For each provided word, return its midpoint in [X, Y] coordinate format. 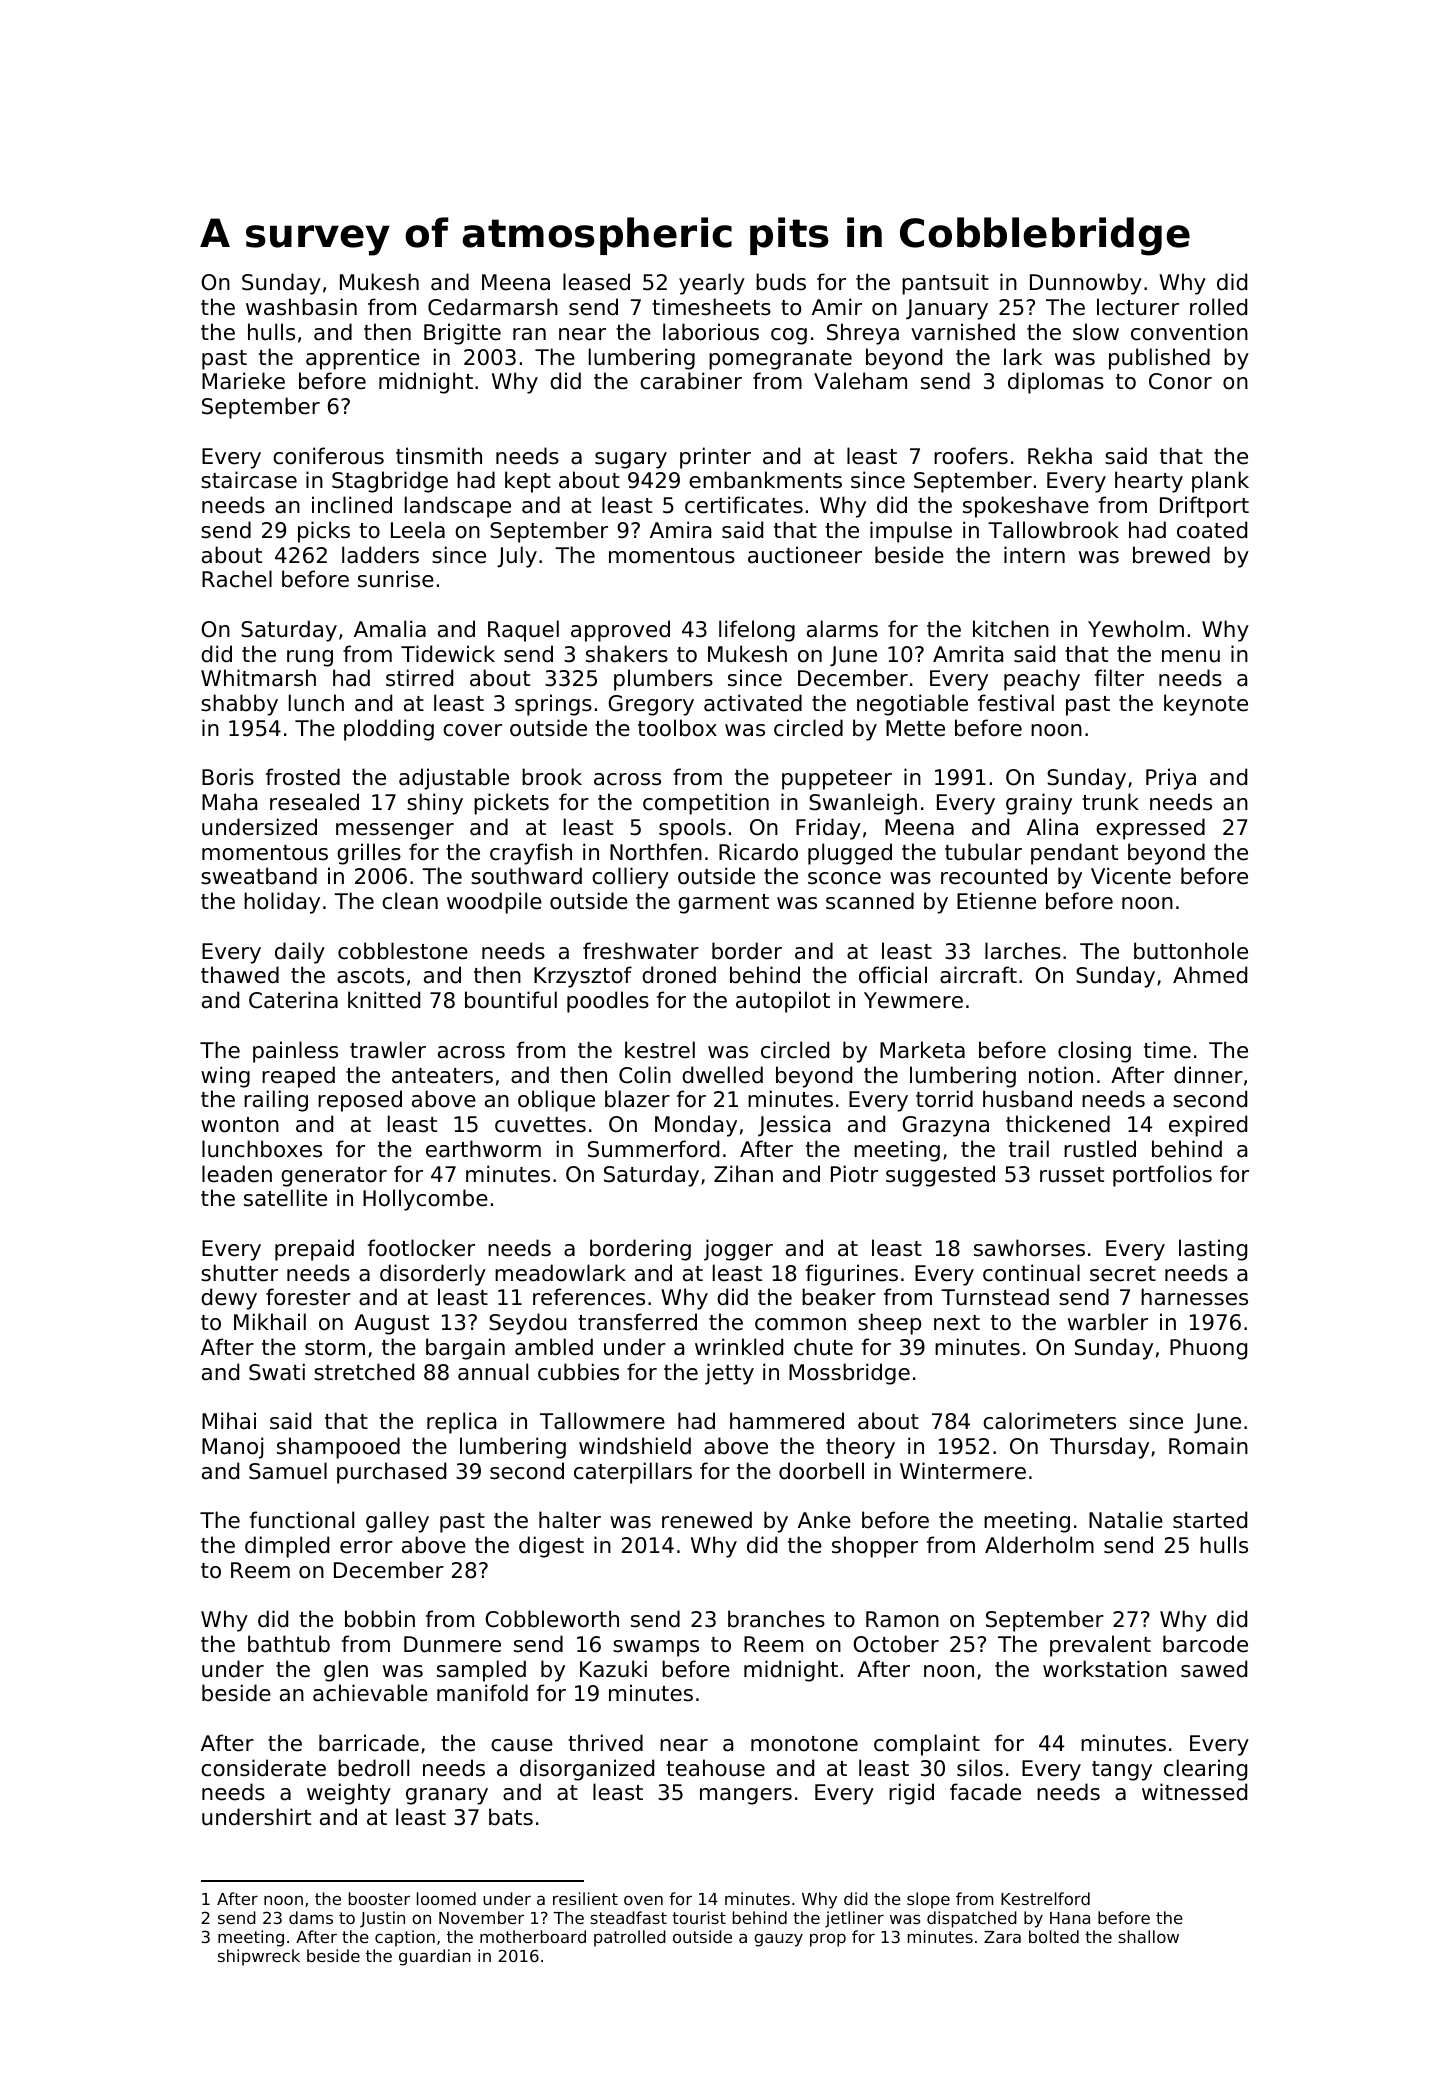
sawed [1214, 1669]
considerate [263, 1768]
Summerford [653, 1149]
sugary [631, 460]
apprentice [363, 359]
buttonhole [1191, 951]
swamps [656, 1648]
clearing [1205, 1770]
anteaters [442, 1076]
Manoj [232, 1448]
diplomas [1056, 383]
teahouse [715, 1768]
